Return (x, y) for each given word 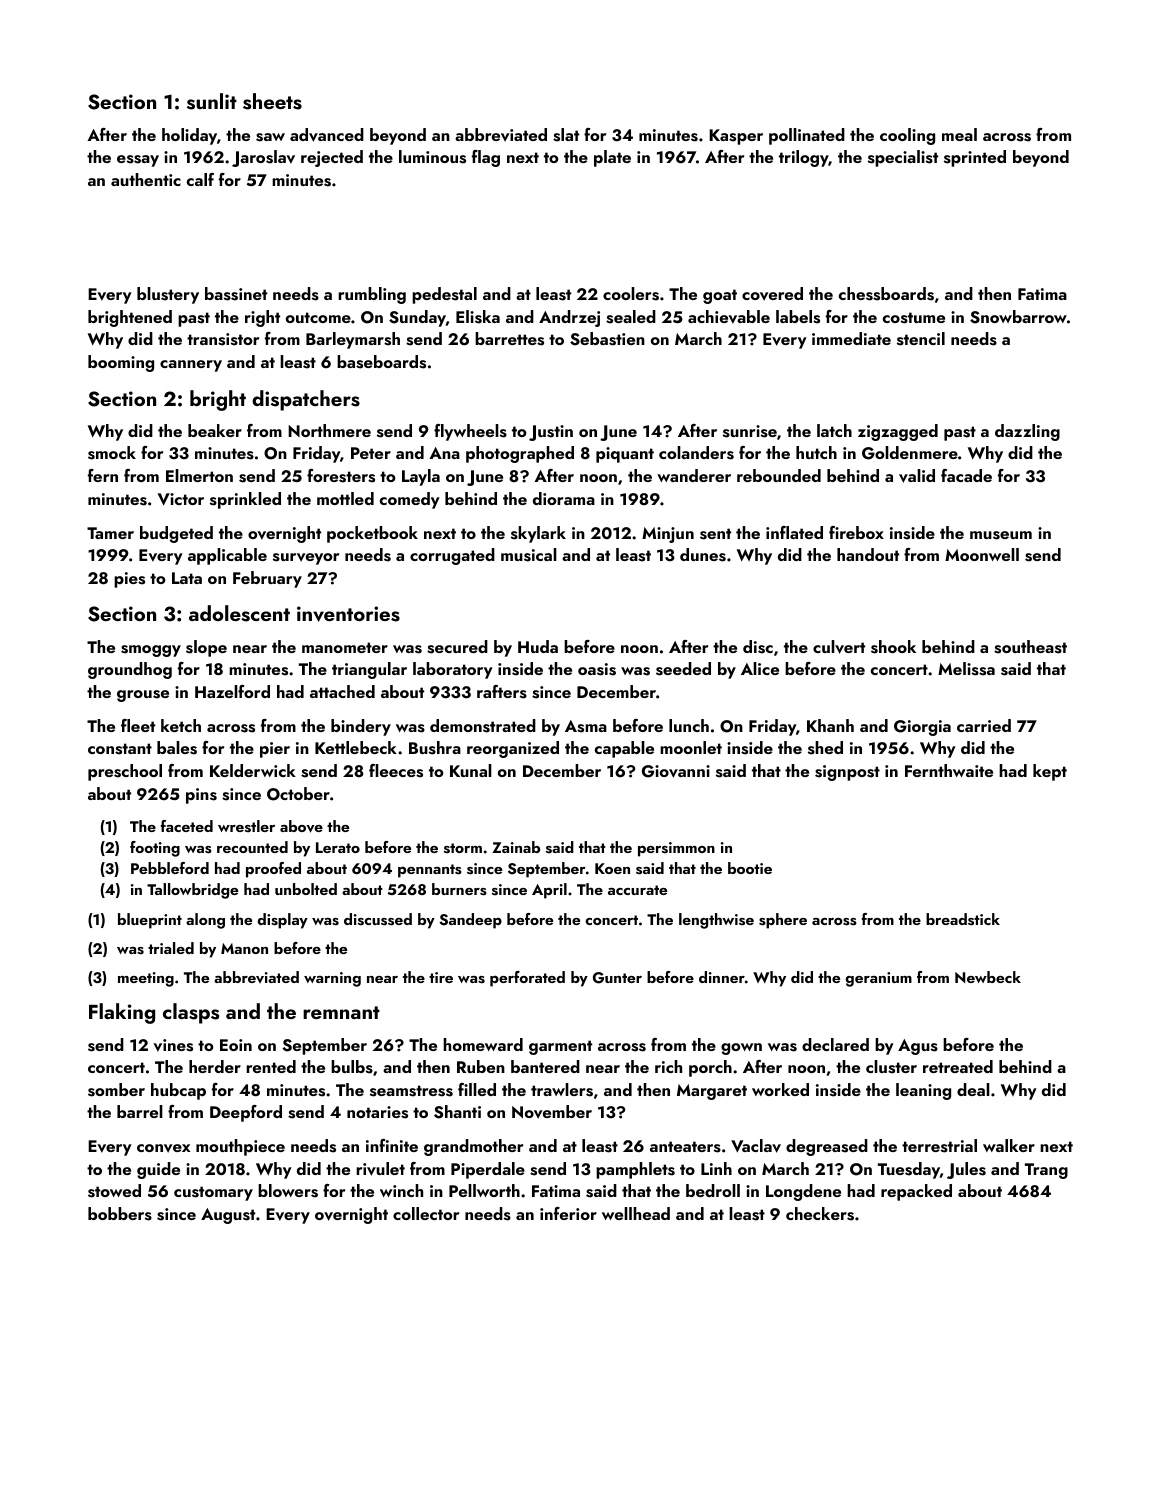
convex (163, 1148)
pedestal (444, 295)
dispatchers (306, 400)
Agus (918, 1047)
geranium (879, 979)
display (283, 921)
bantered (545, 1066)
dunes (703, 555)
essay (138, 161)
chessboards (886, 294)
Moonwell (982, 554)
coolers (631, 294)
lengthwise (716, 921)
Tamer (110, 533)
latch (834, 430)
